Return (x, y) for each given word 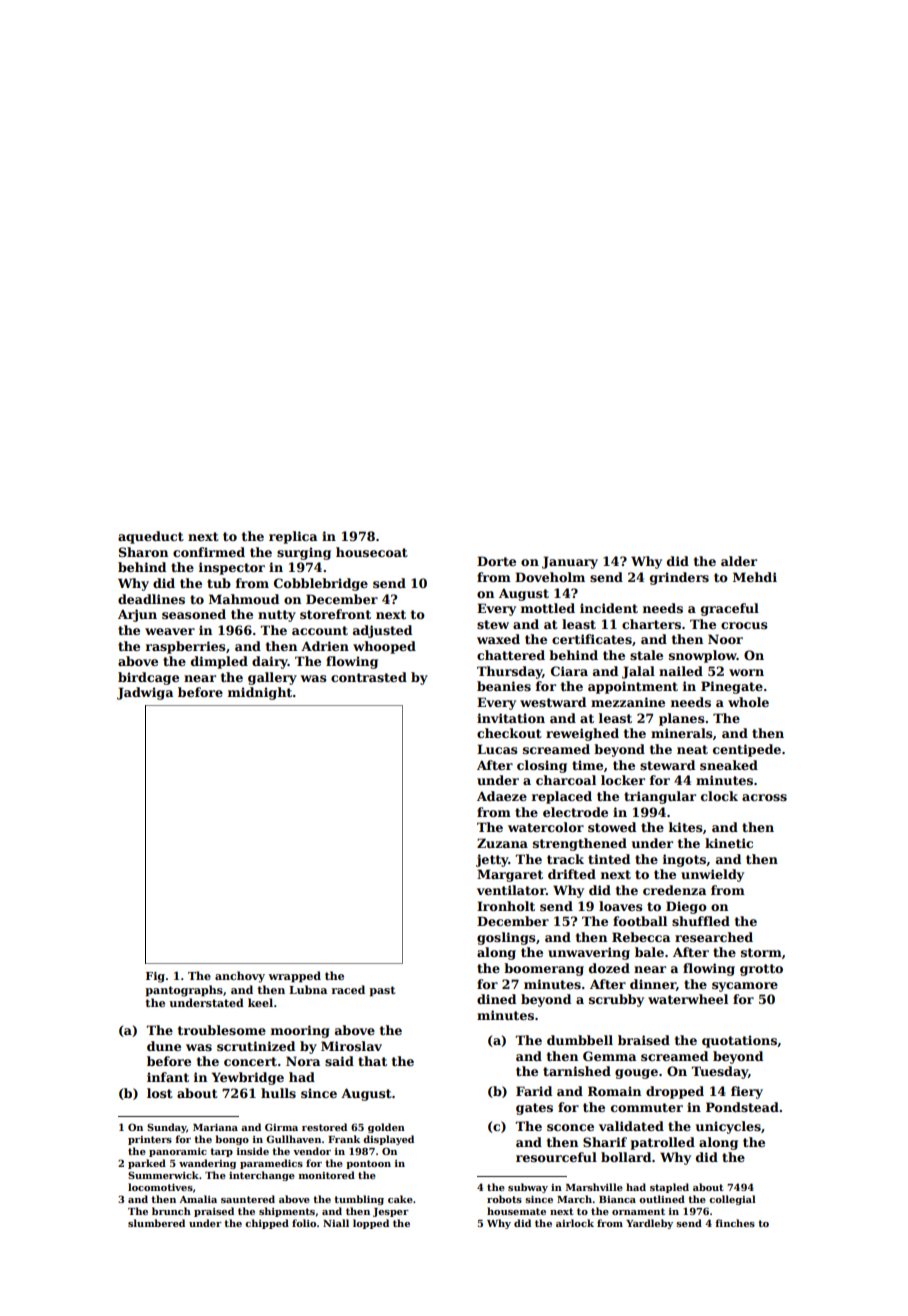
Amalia (198, 1199)
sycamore (745, 987)
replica (293, 537)
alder (739, 561)
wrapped (294, 977)
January (570, 562)
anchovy (240, 977)
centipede (747, 750)
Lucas (497, 749)
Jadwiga (145, 693)
